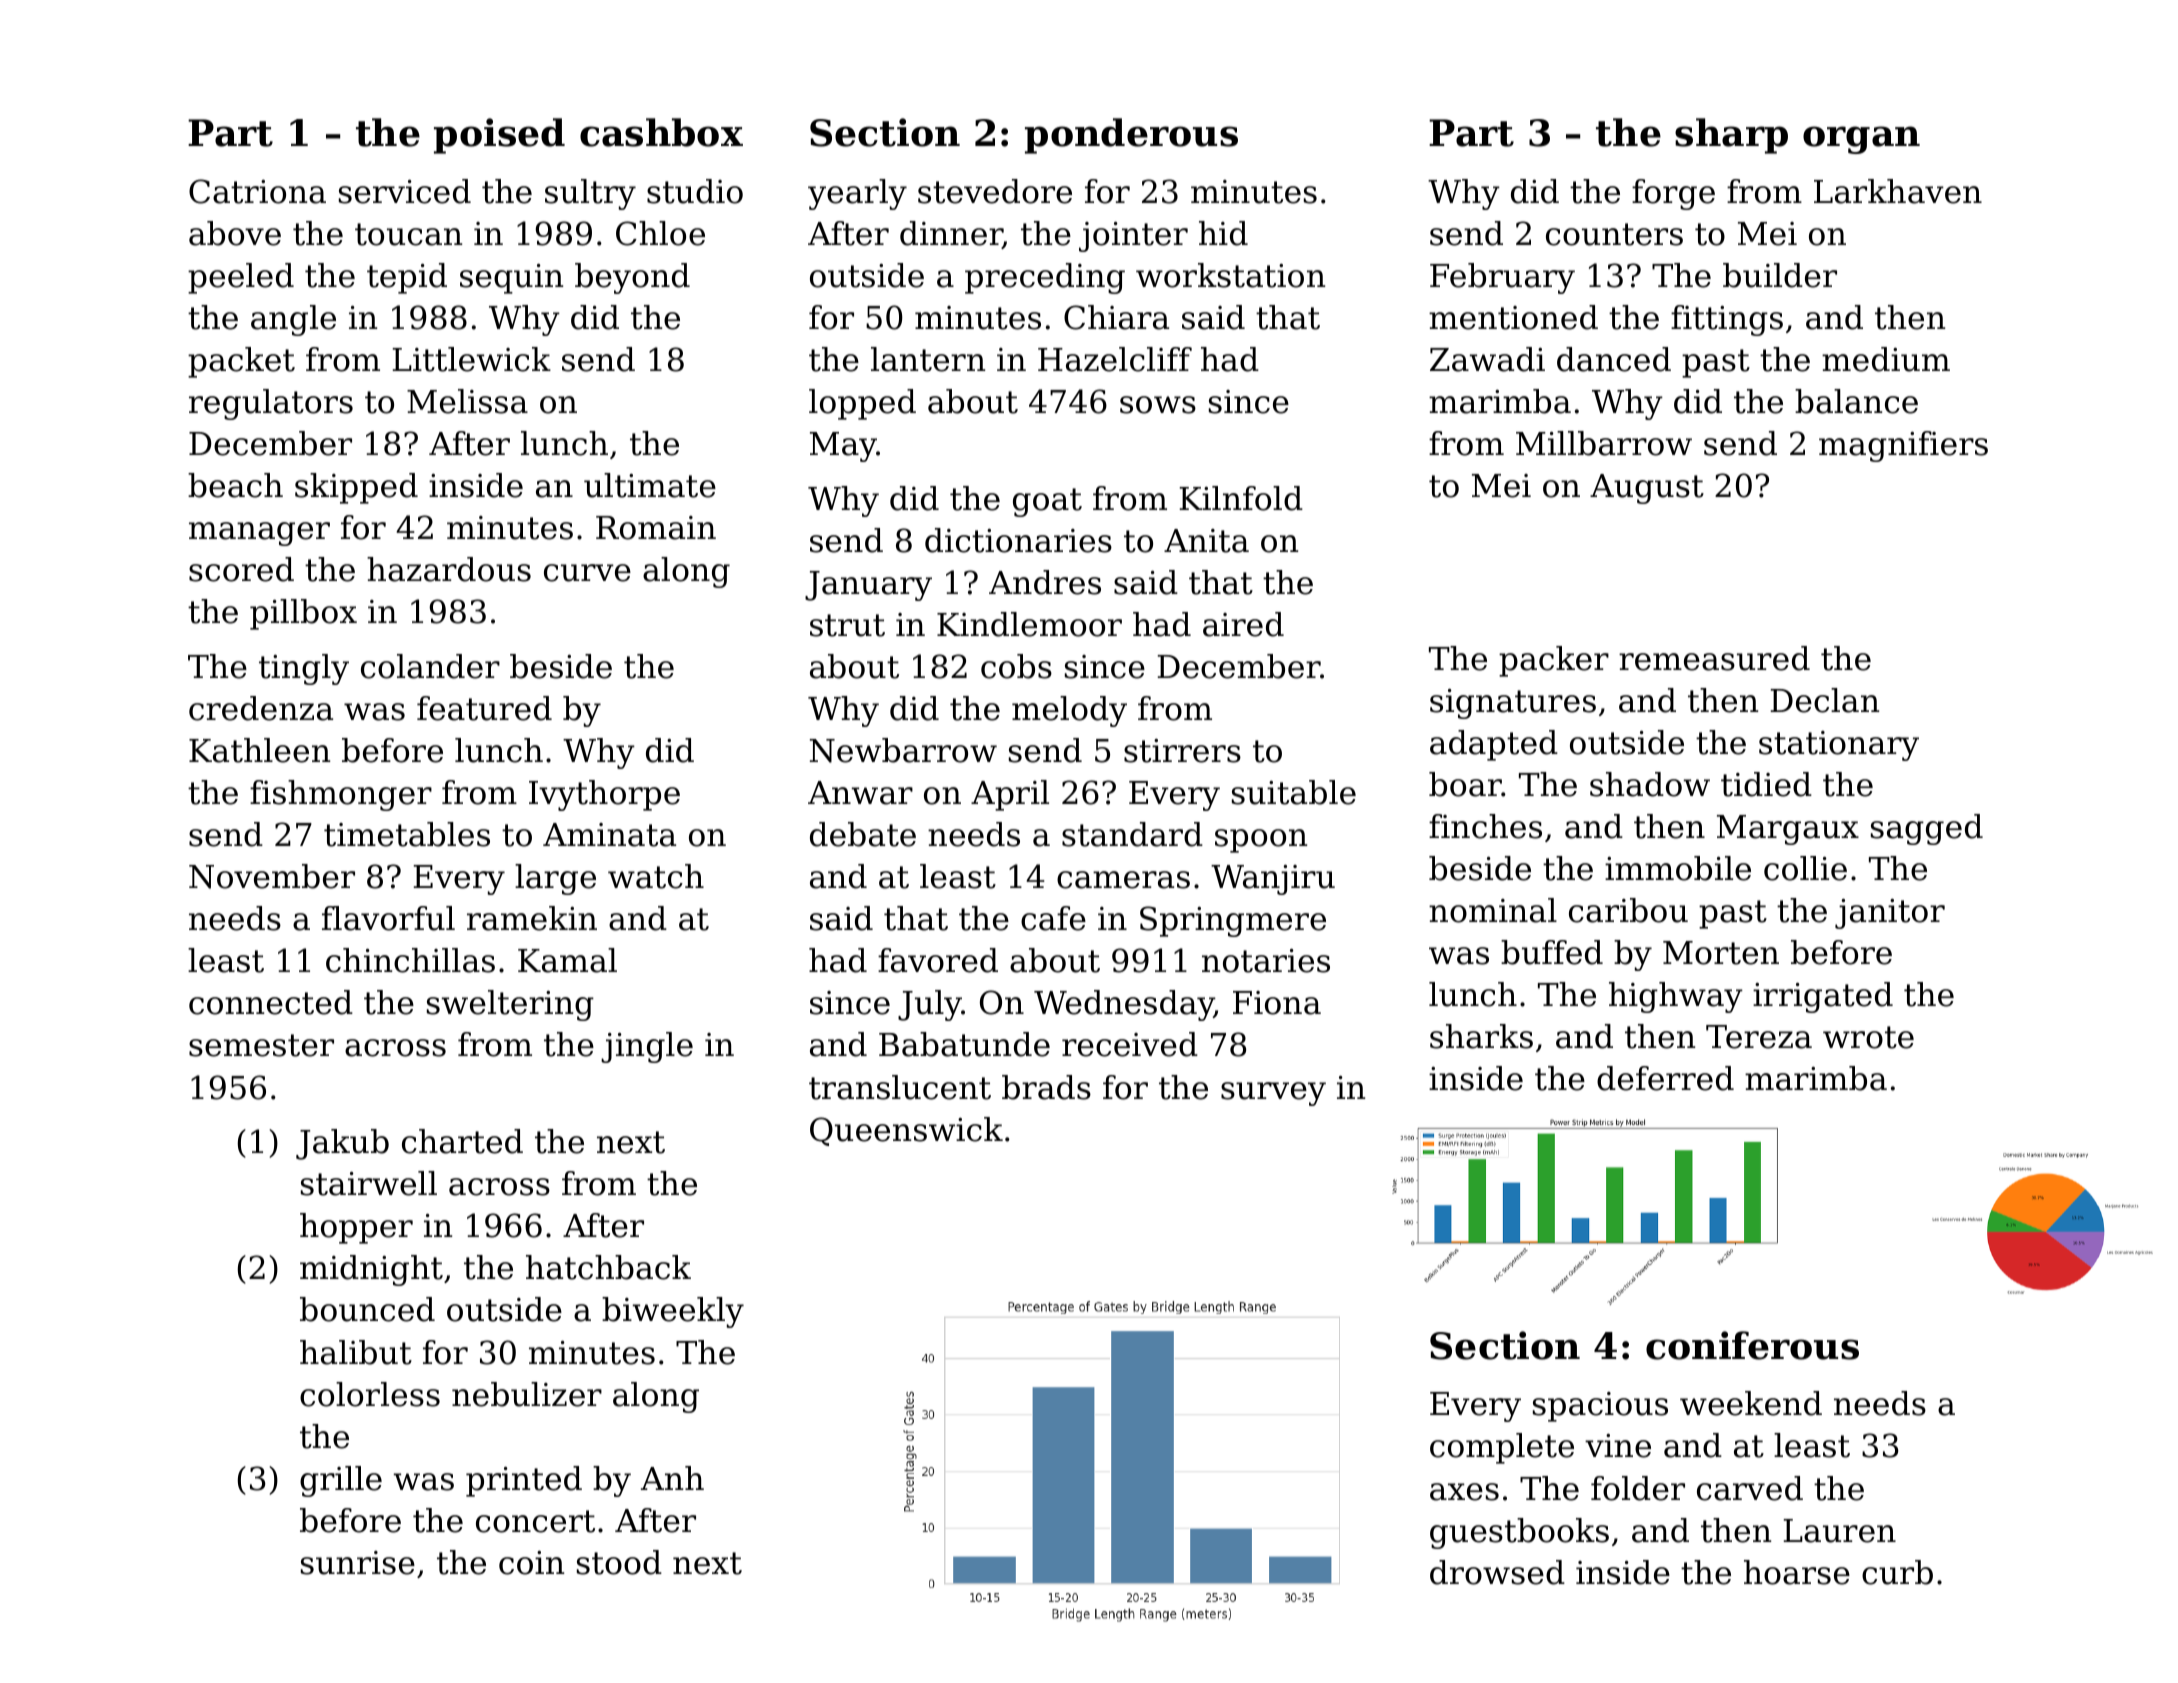 The width and height of the image is (2178, 1683). I want to click on Fiona, so click(1277, 1003).
